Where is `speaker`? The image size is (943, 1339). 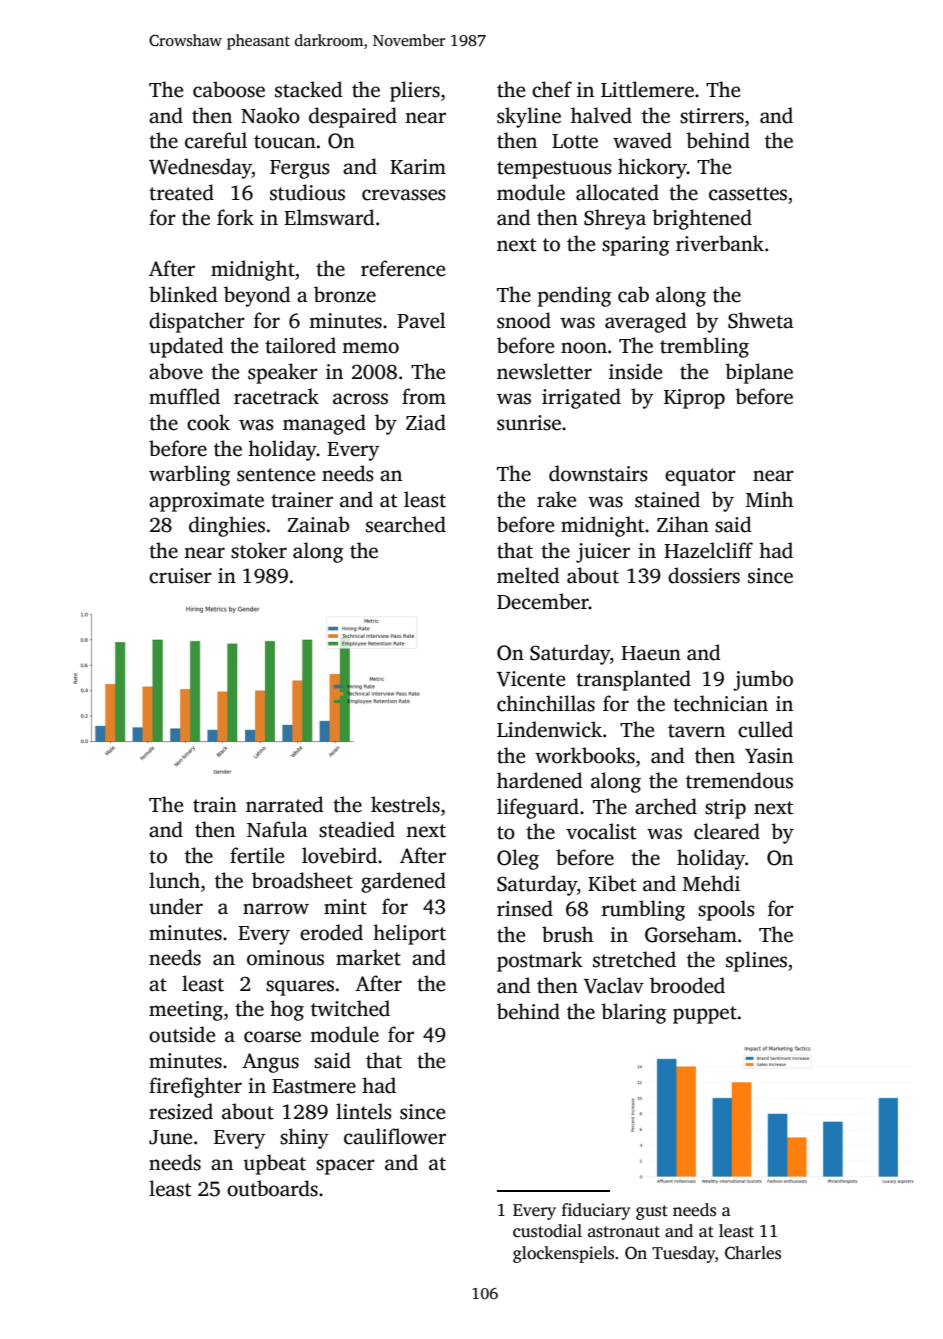
speaker is located at coordinates (283, 373).
